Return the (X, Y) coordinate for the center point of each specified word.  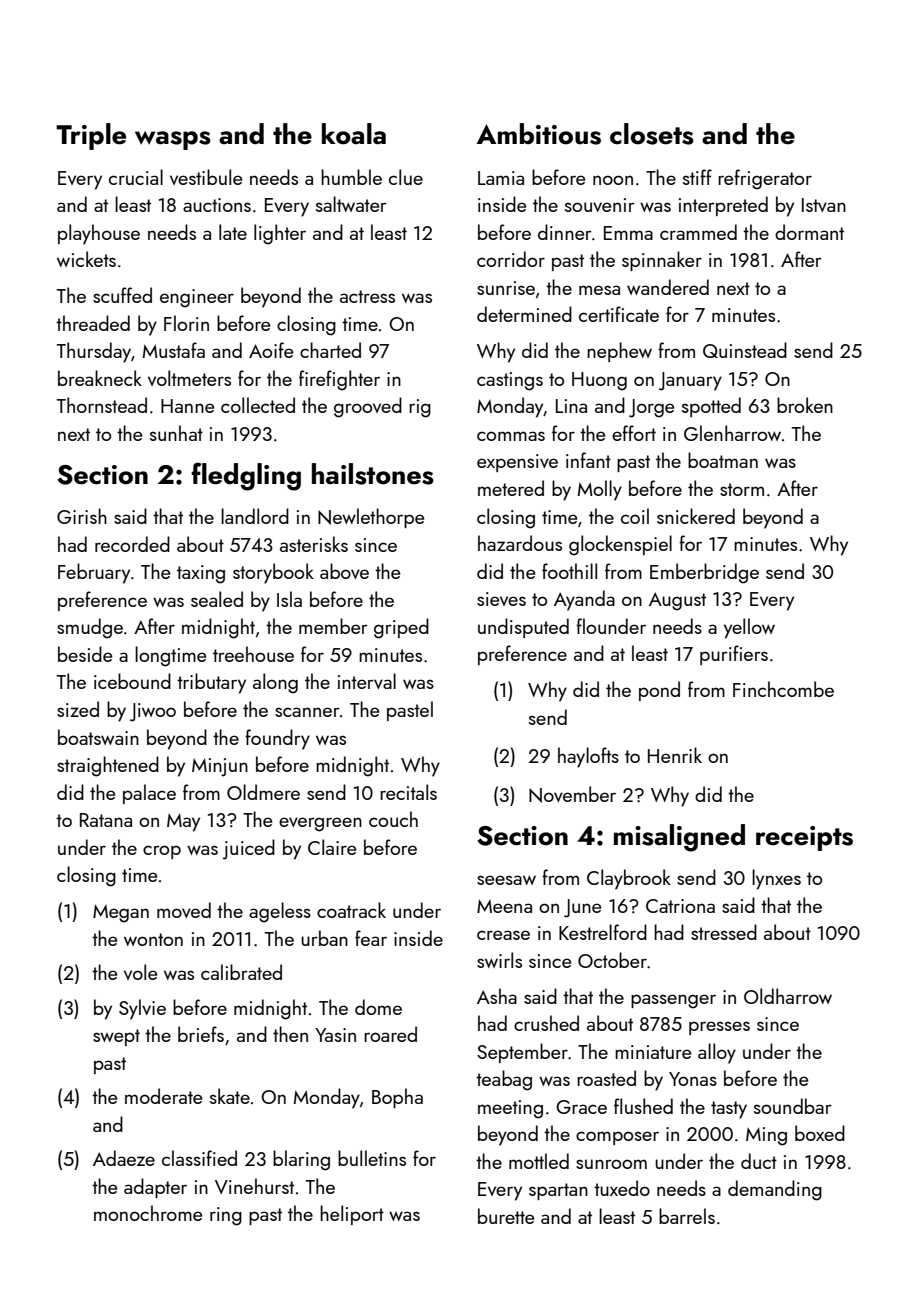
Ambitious (539, 134)
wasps (173, 140)
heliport (352, 1215)
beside (85, 654)
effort (634, 433)
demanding (775, 1190)
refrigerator (765, 179)
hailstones (373, 474)
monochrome (148, 1213)
